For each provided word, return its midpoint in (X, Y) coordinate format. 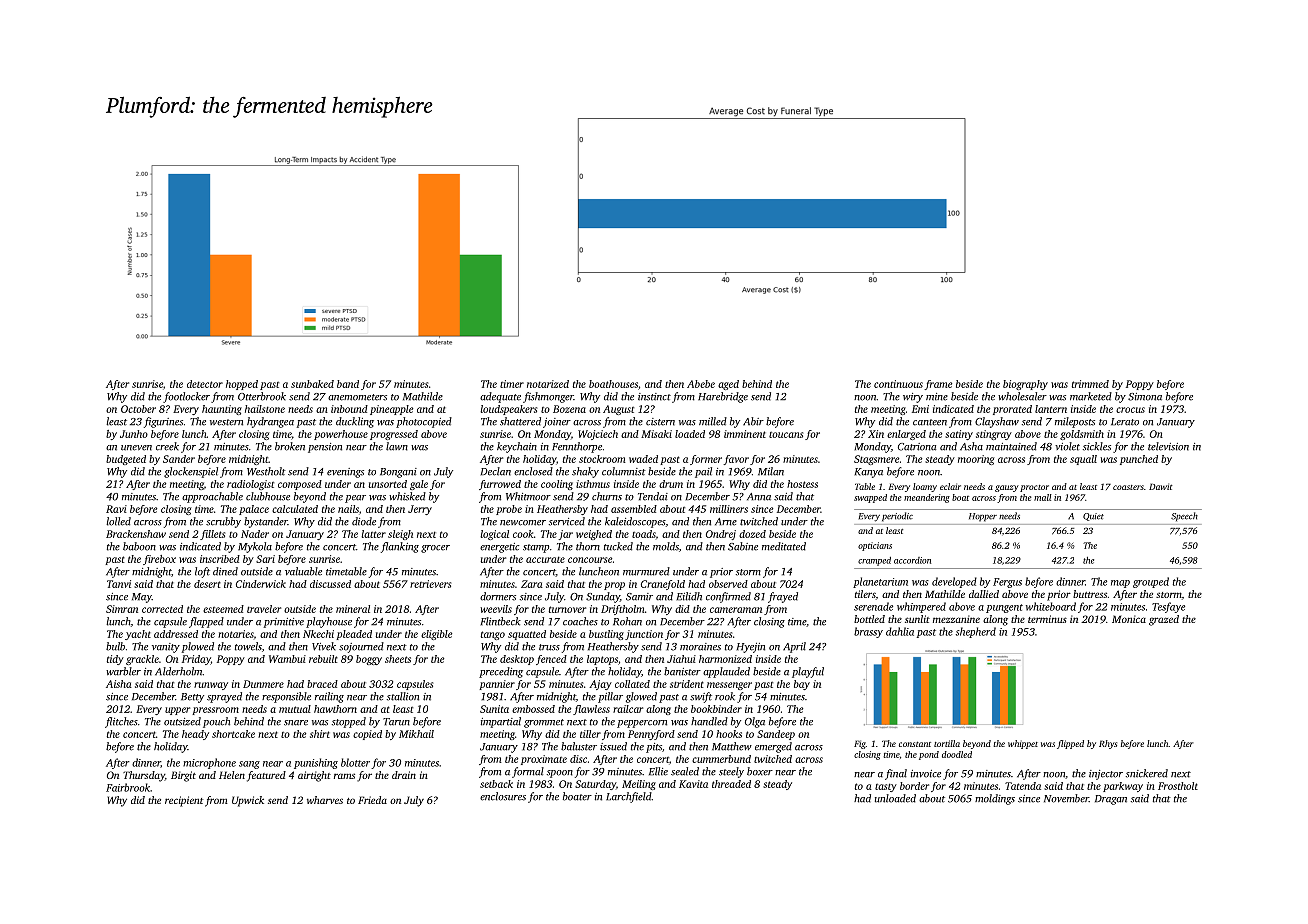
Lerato (1125, 422)
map (1120, 584)
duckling (355, 422)
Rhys (1108, 744)
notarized (548, 384)
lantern (1051, 409)
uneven (136, 448)
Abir (753, 421)
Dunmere (263, 684)
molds (666, 546)
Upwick (248, 801)
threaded (731, 784)
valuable (303, 571)
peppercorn (642, 724)
